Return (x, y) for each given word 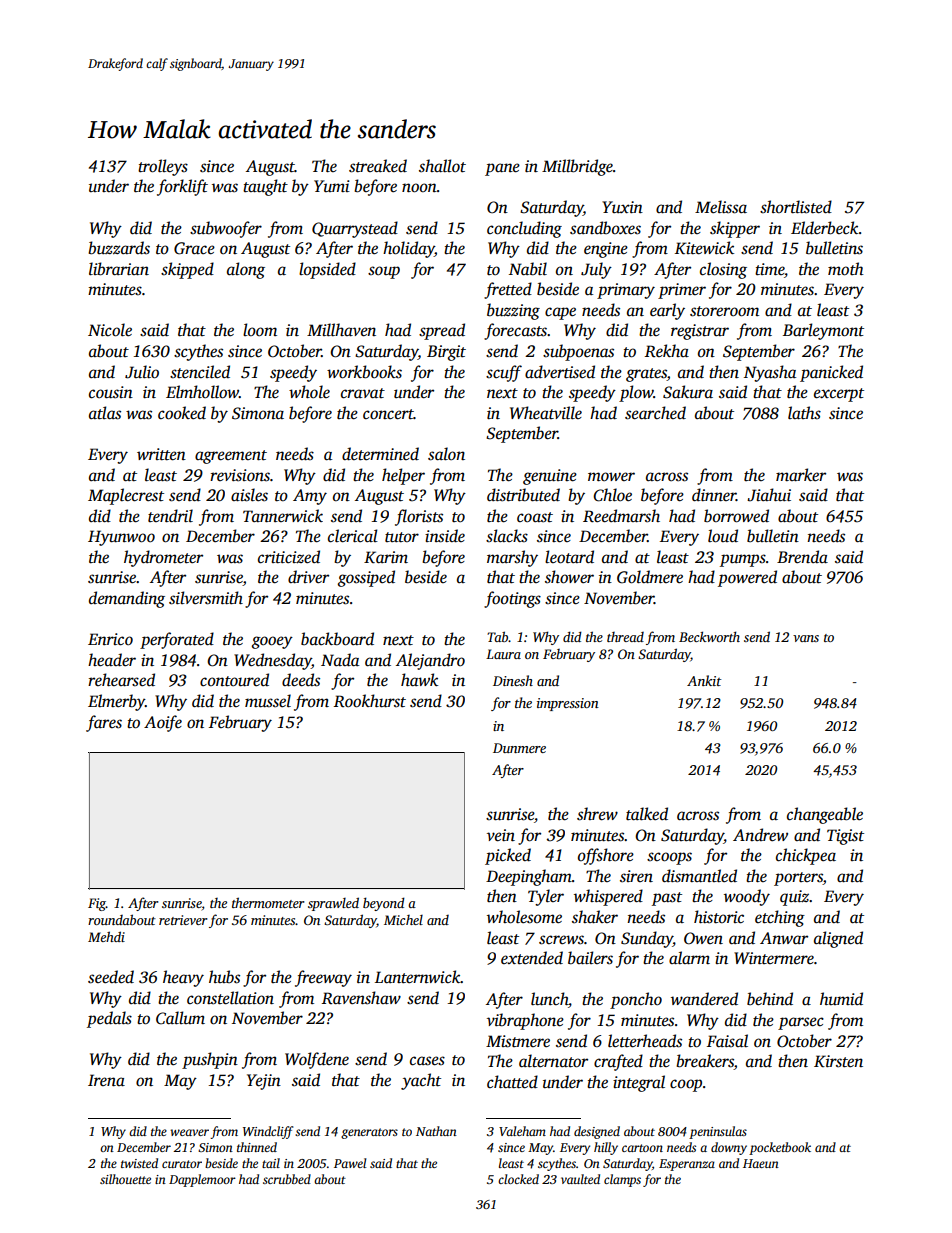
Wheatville (546, 413)
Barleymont (823, 331)
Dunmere (519, 748)
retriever (183, 920)
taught (265, 187)
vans (806, 638)
